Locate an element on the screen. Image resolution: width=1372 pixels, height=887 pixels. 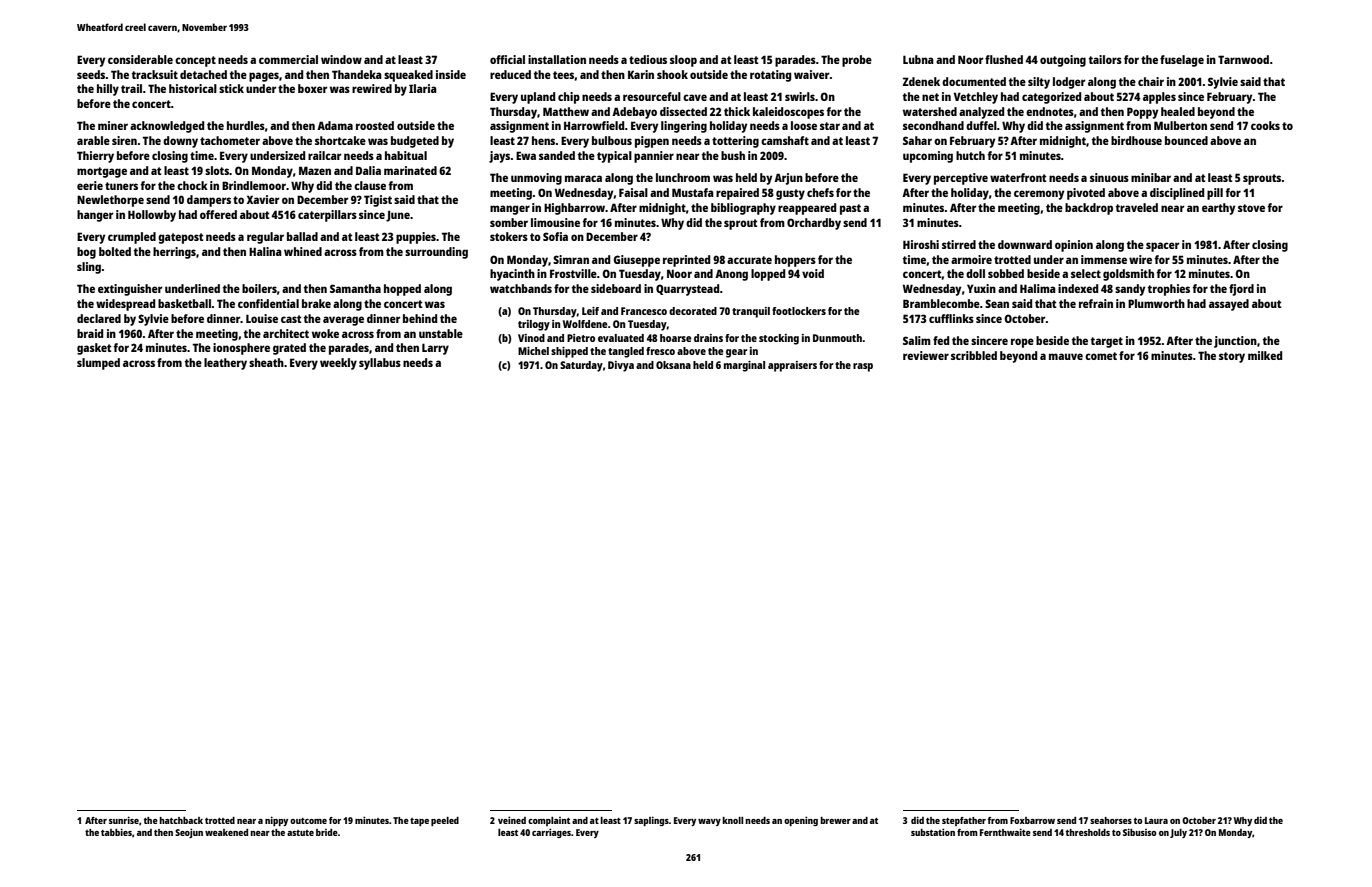
mauve is located at coordinates (1066, 356).
